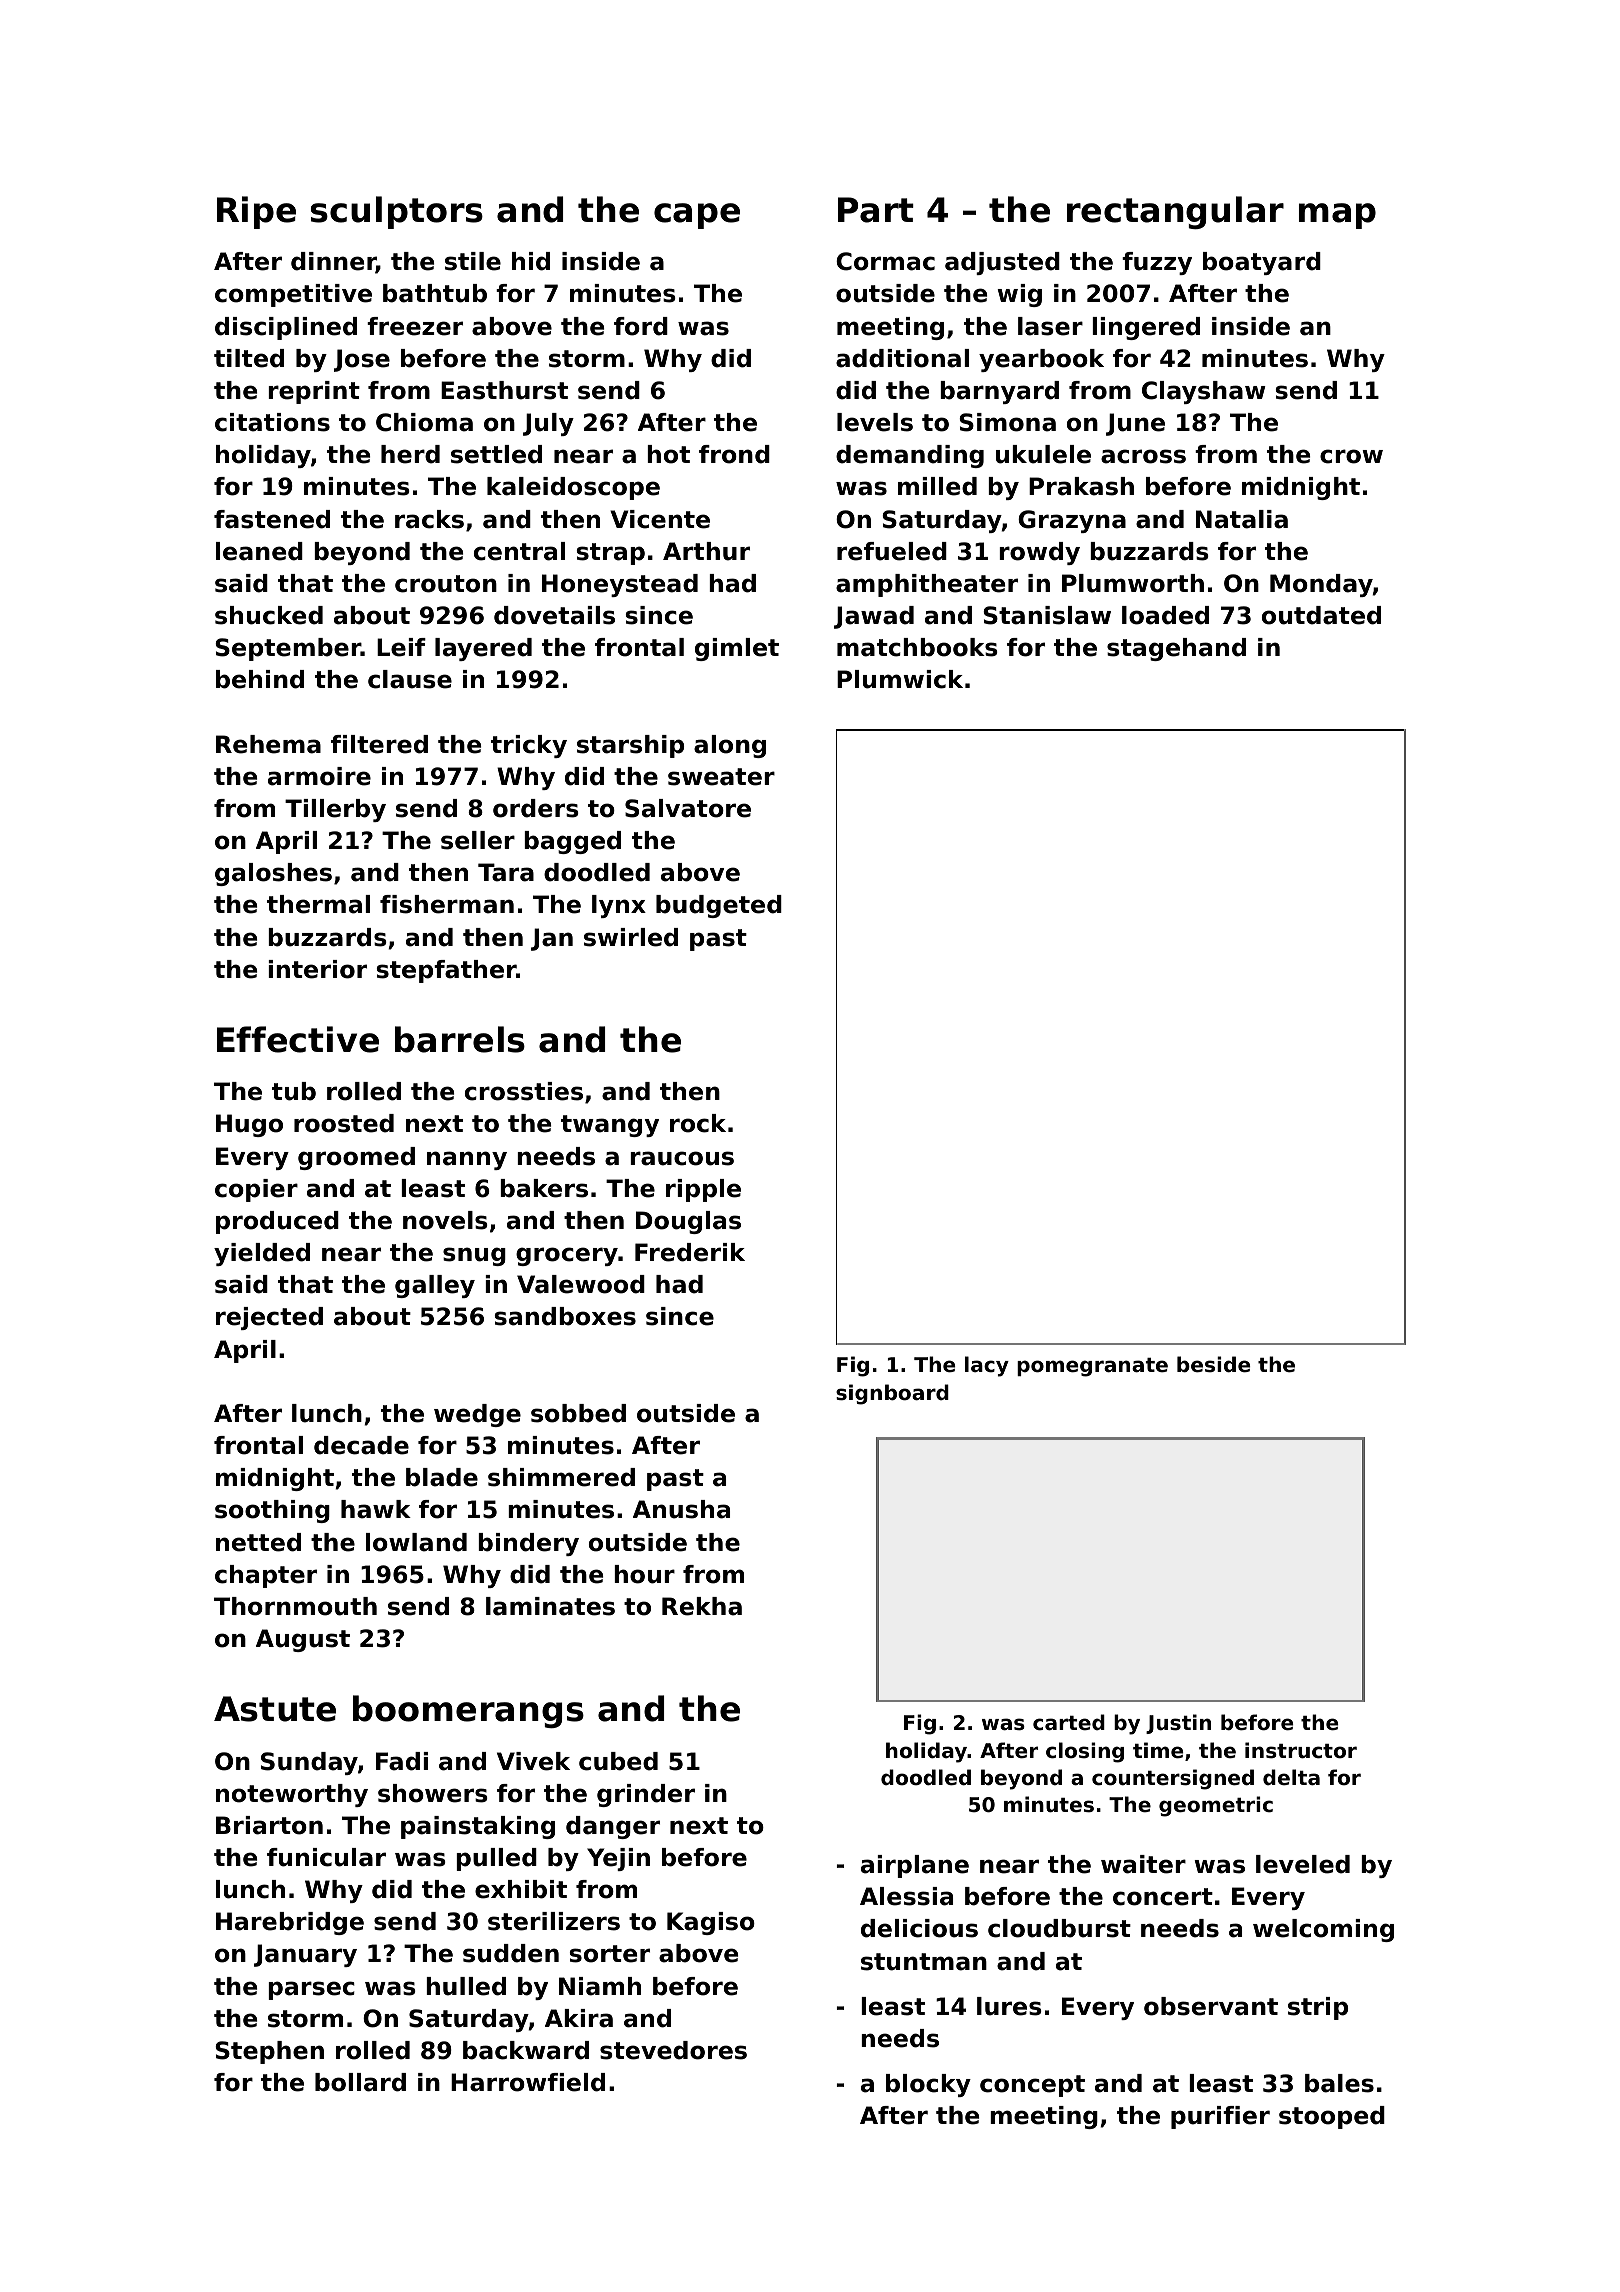 This image has height=2292, width=1620. I want to click on blocky, so click(928, 2085).
